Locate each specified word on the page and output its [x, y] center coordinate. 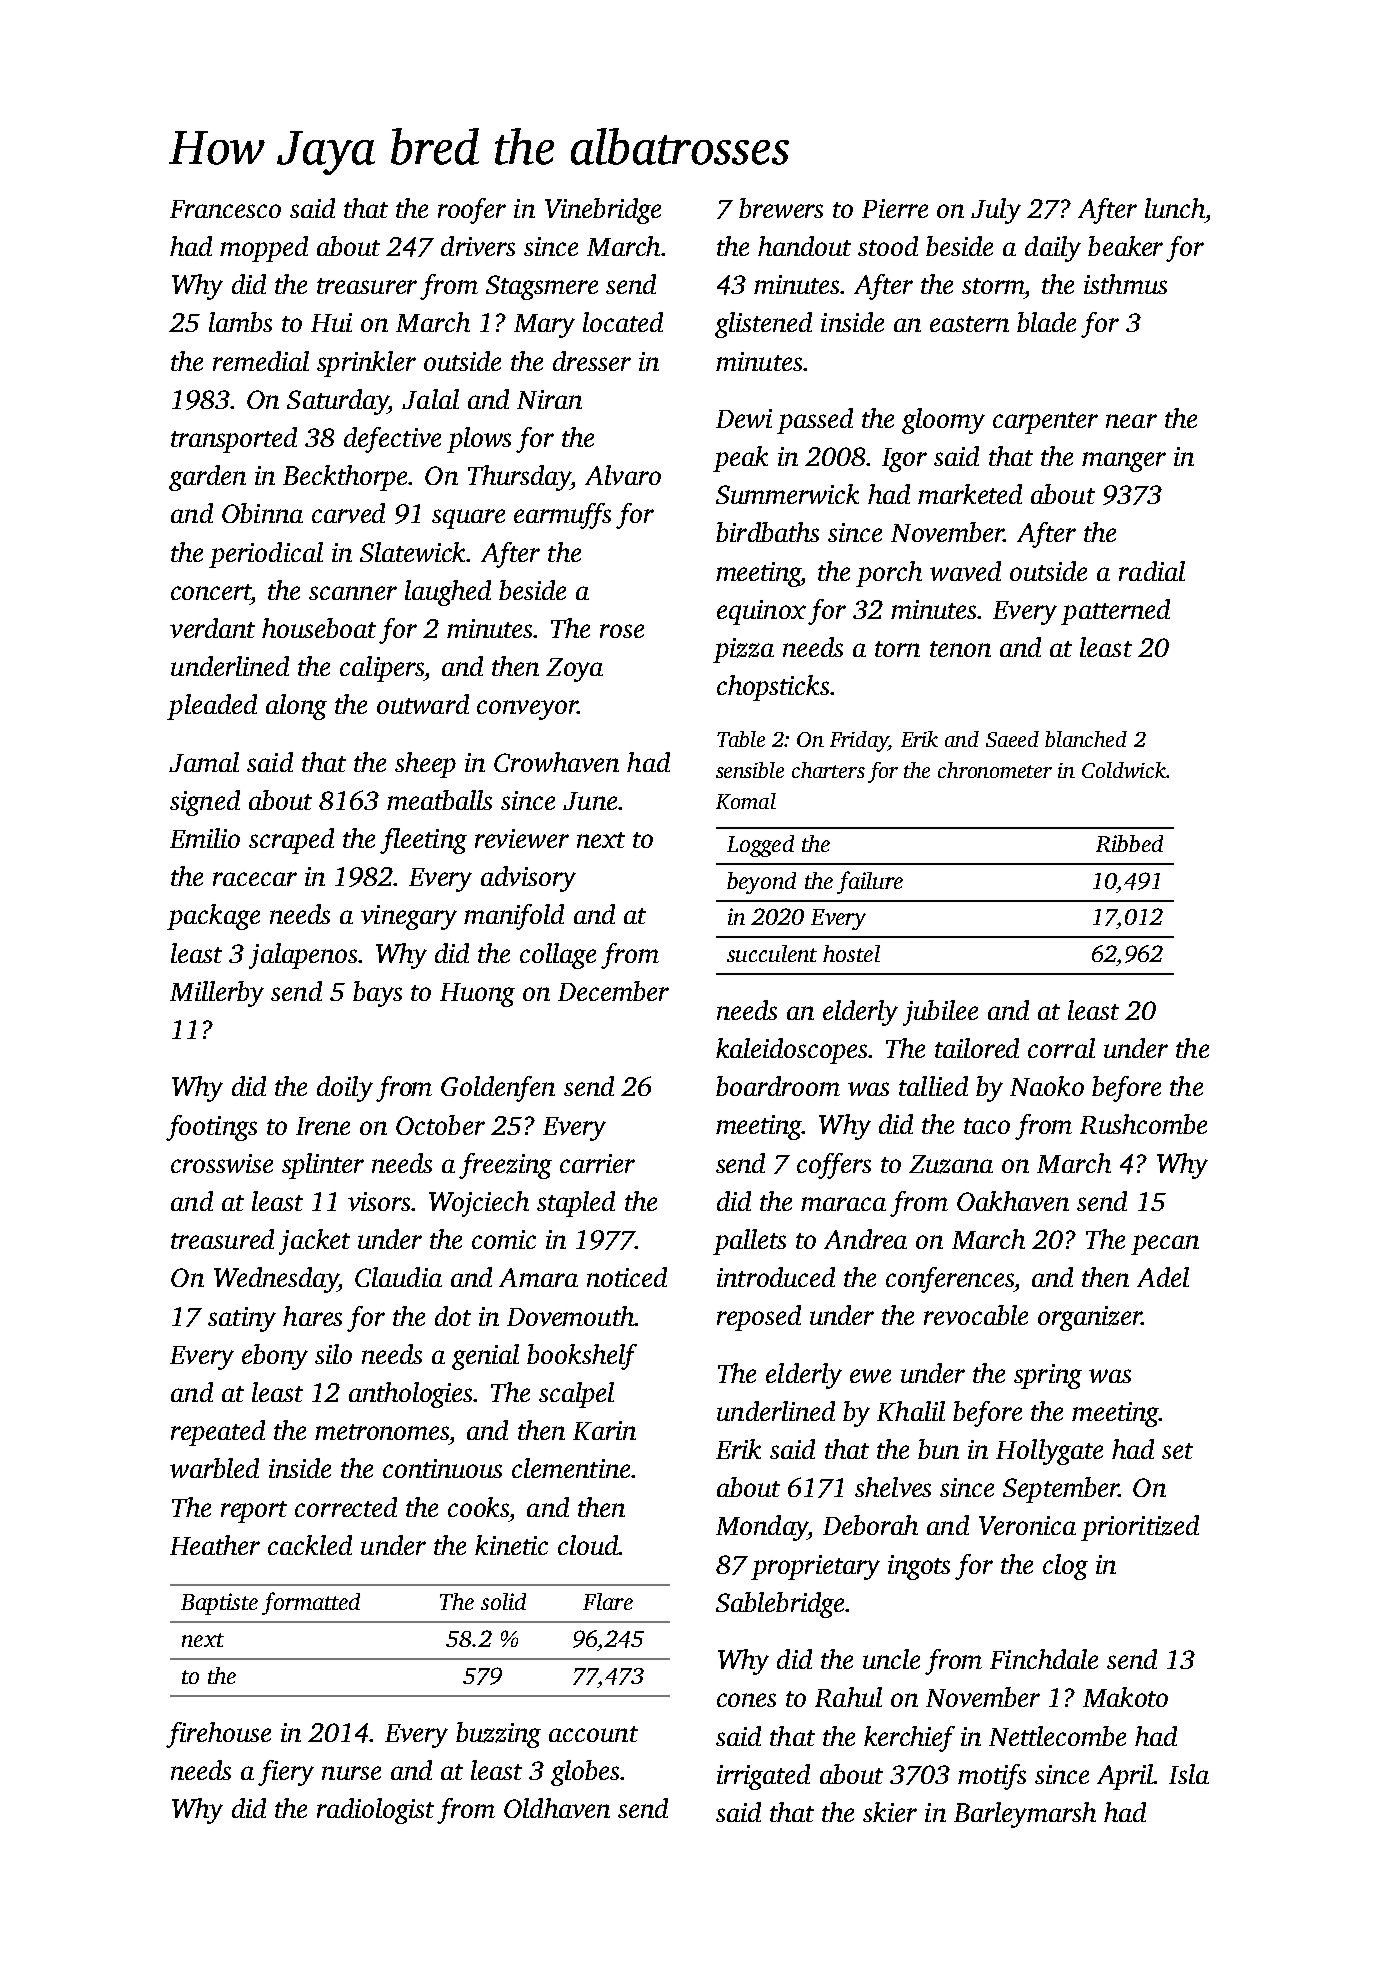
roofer [472, 211]
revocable [976, 1315]
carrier [597, 1163]
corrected [346, 1507]
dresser [592, 361]
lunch [1175, 208]
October [440, 1125]
